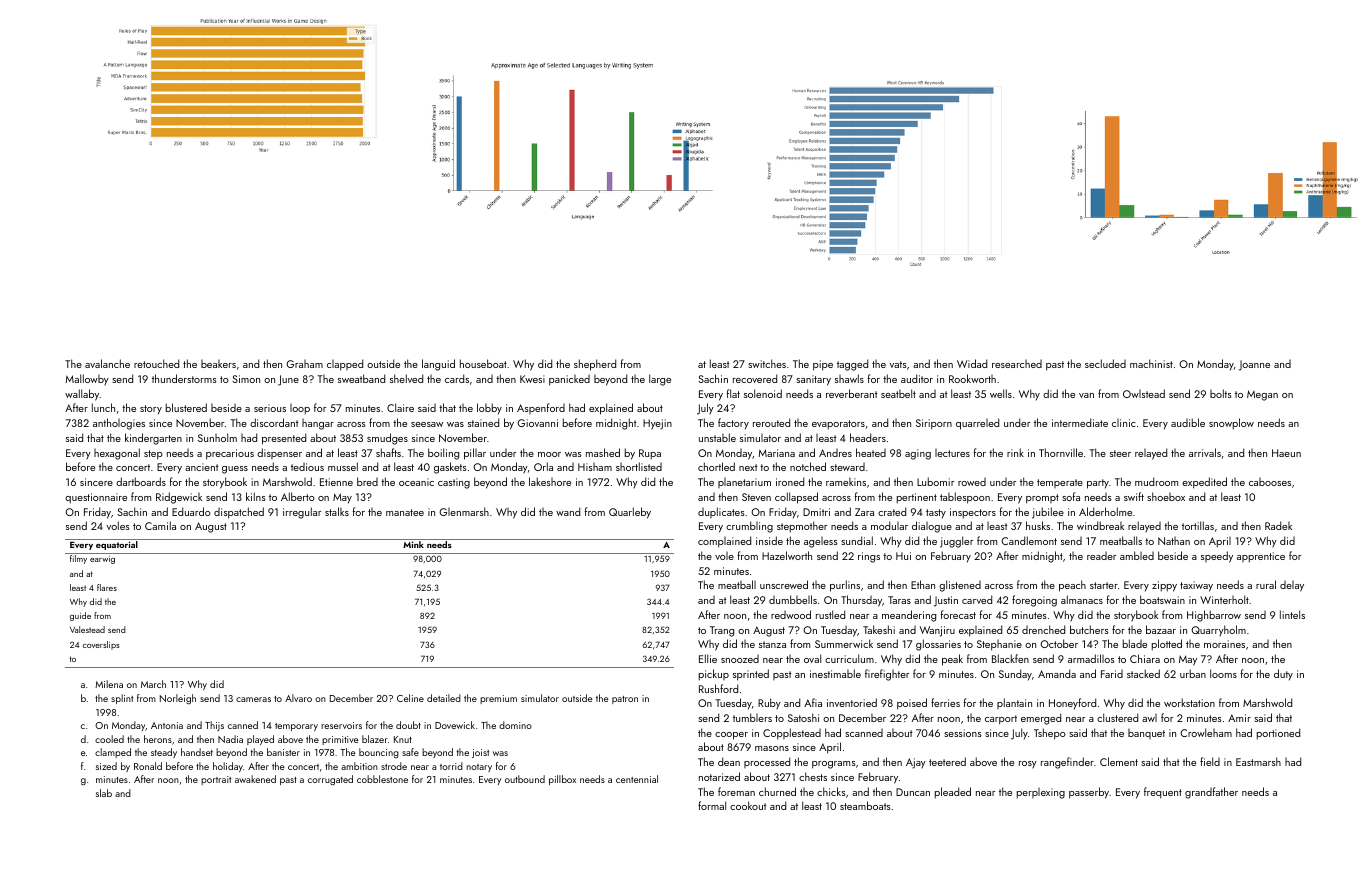 Image resolution: width=1372 pixels, height=887 pixels. What do you see at coordinates (164, 753) in the screenshot?
I see `steady` at bounding box center [164, 753].
